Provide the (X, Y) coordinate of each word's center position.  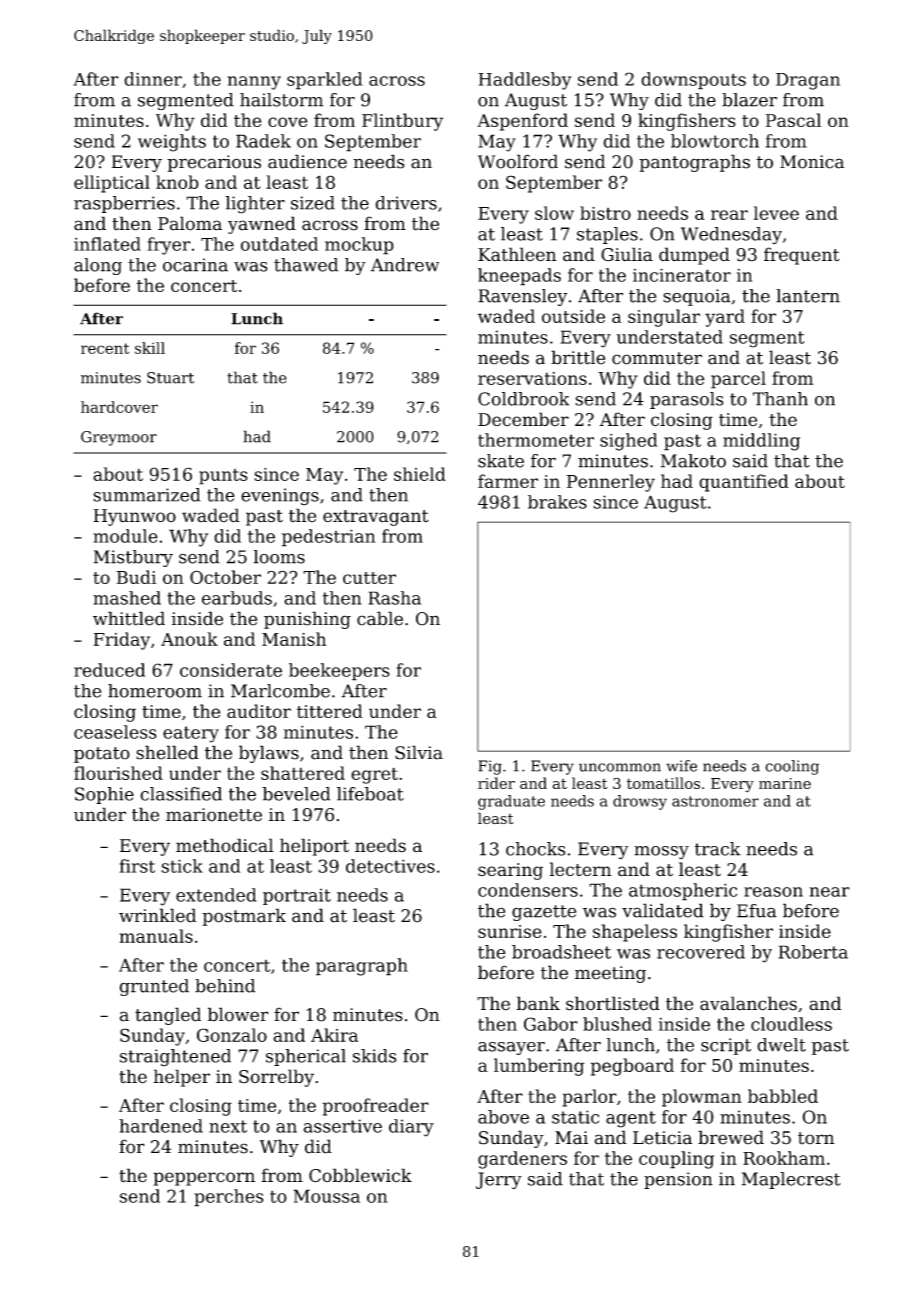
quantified (744, 483)
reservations (532, 378)
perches (228, 1198)
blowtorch (715, 141)
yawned (262, 225)
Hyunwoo (134, 517)
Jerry (499, 1180)
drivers (406, 203)
